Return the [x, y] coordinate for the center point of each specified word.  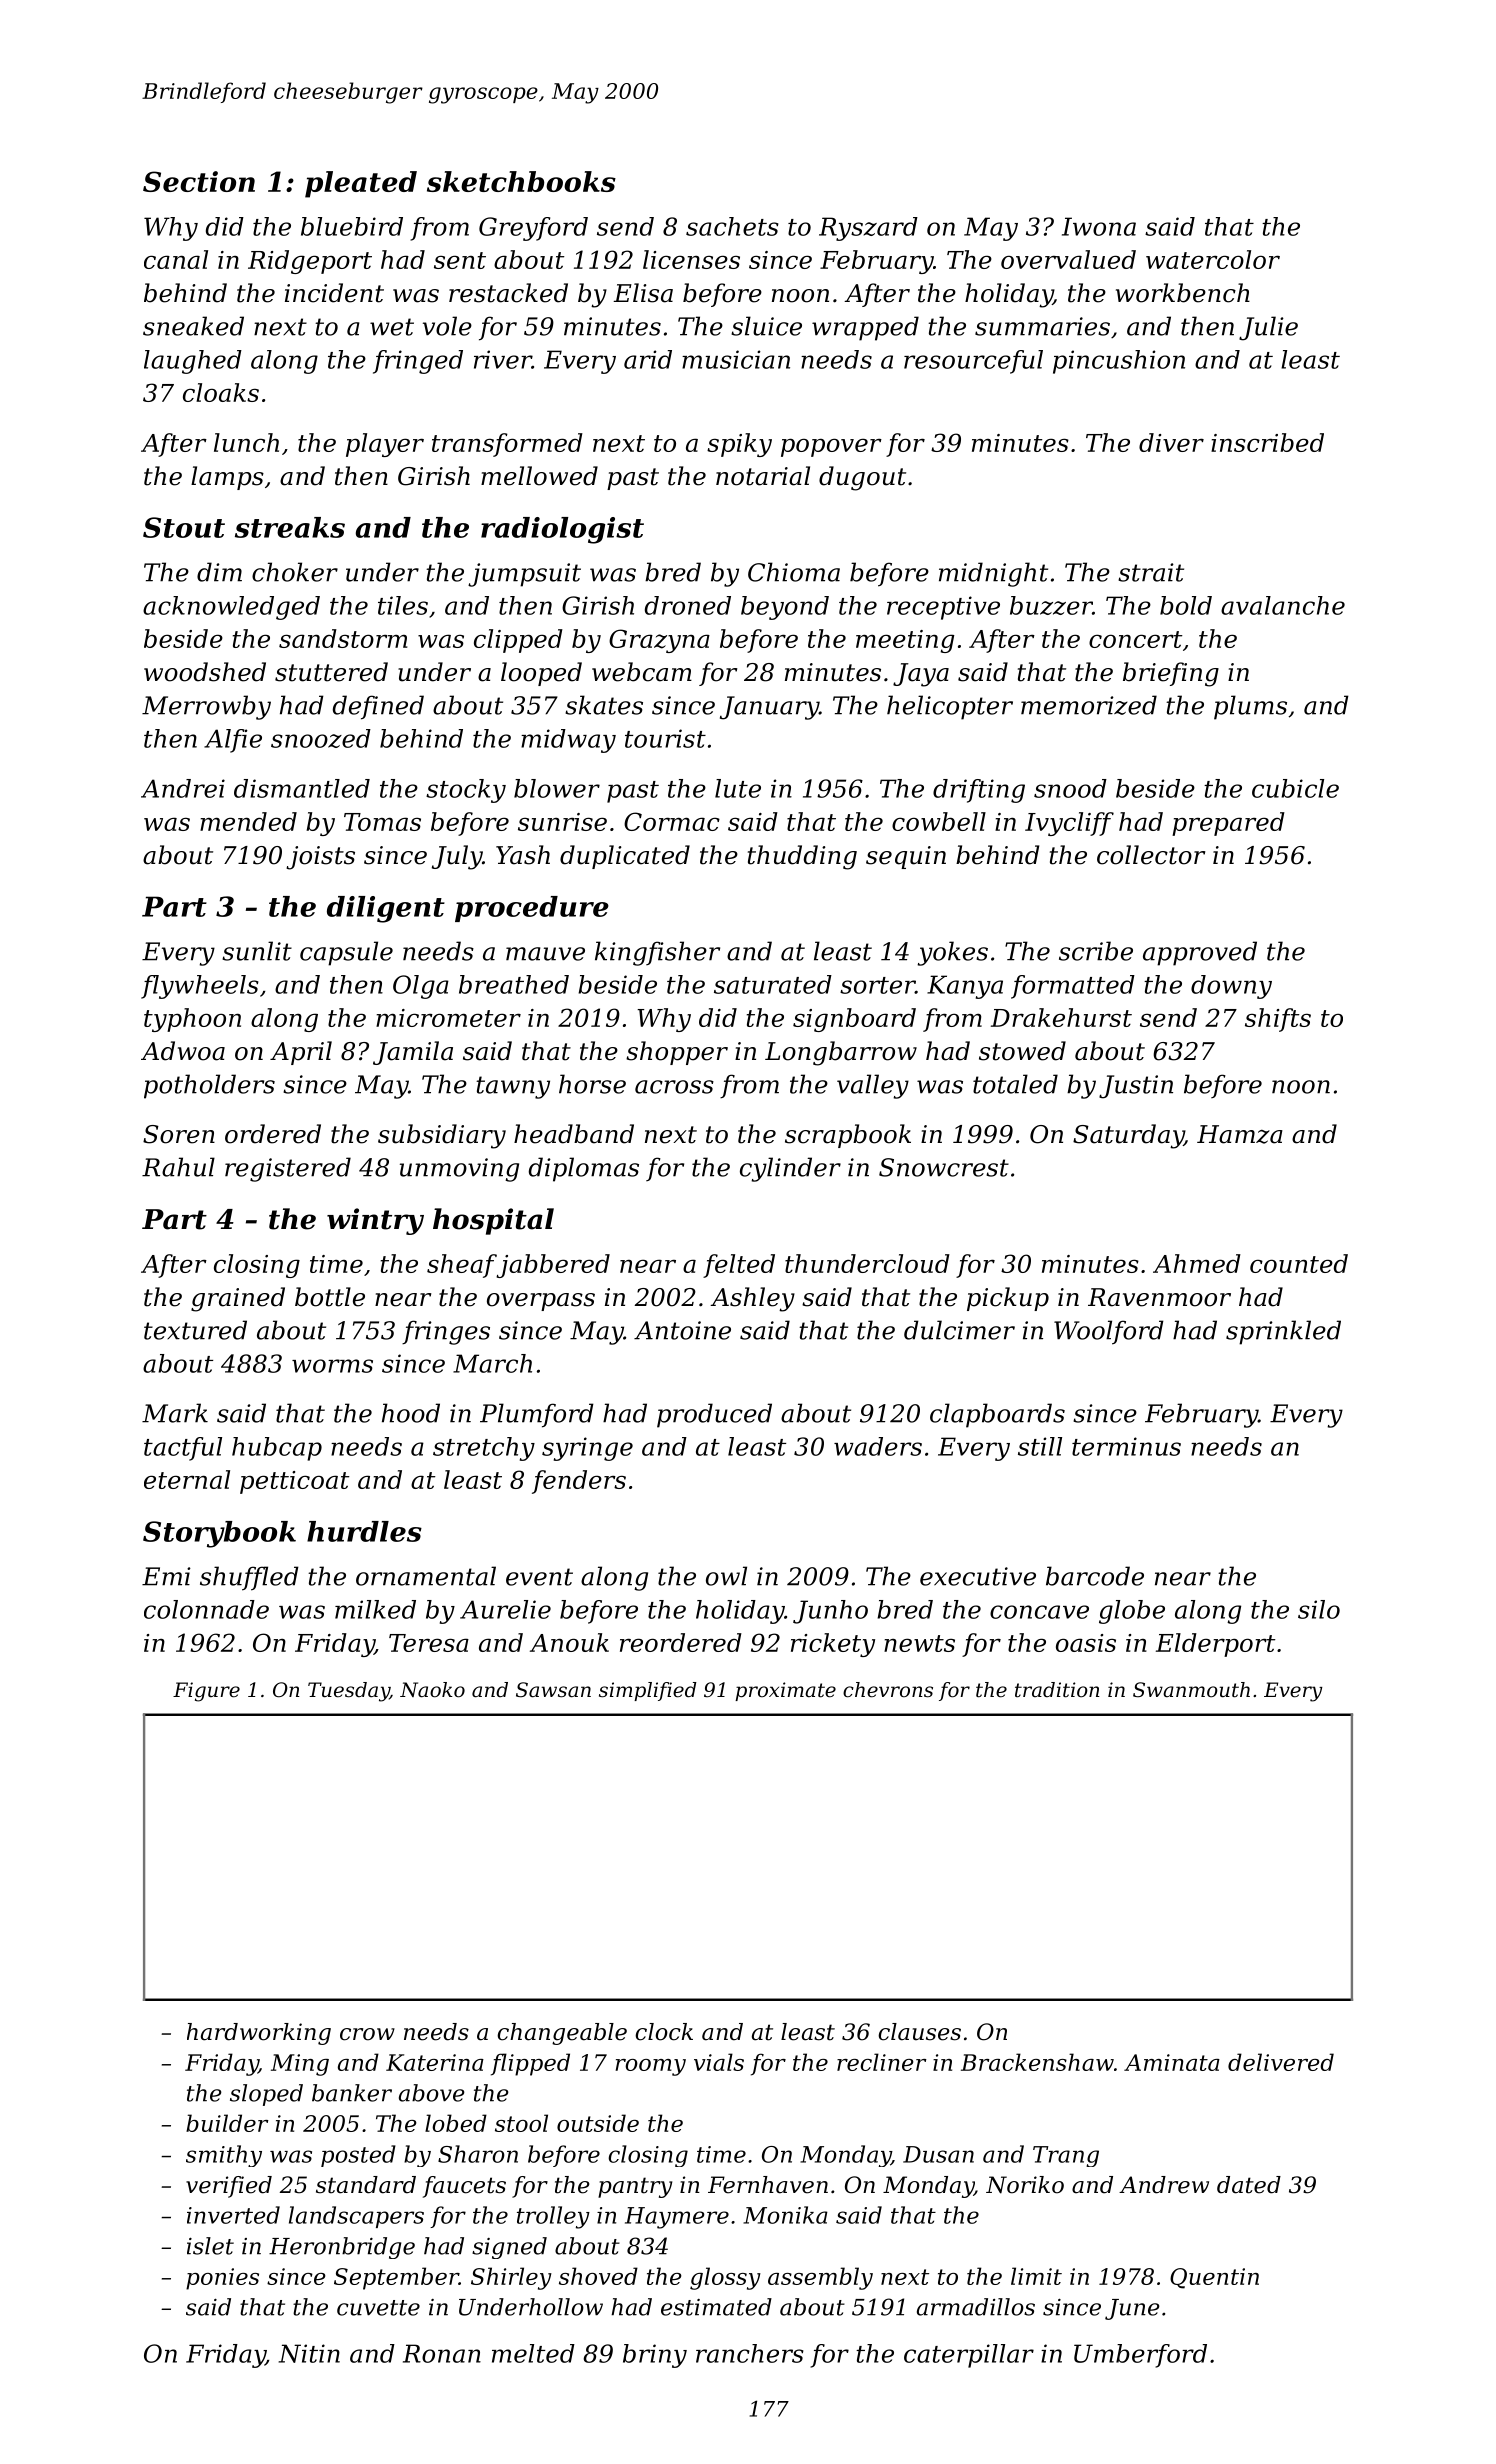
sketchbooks [521, 181]
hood [411, 1413]
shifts [1278, 1020]
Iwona [1099, 226]
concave [1039, 1612]
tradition [1057, 1690]
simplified [648, 1691]
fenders [579, 1482]
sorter [877, 985]
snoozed [321, 738]
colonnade [206, 1609]
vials [719, 2062]
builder [227, 2123]
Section [199, 181]
